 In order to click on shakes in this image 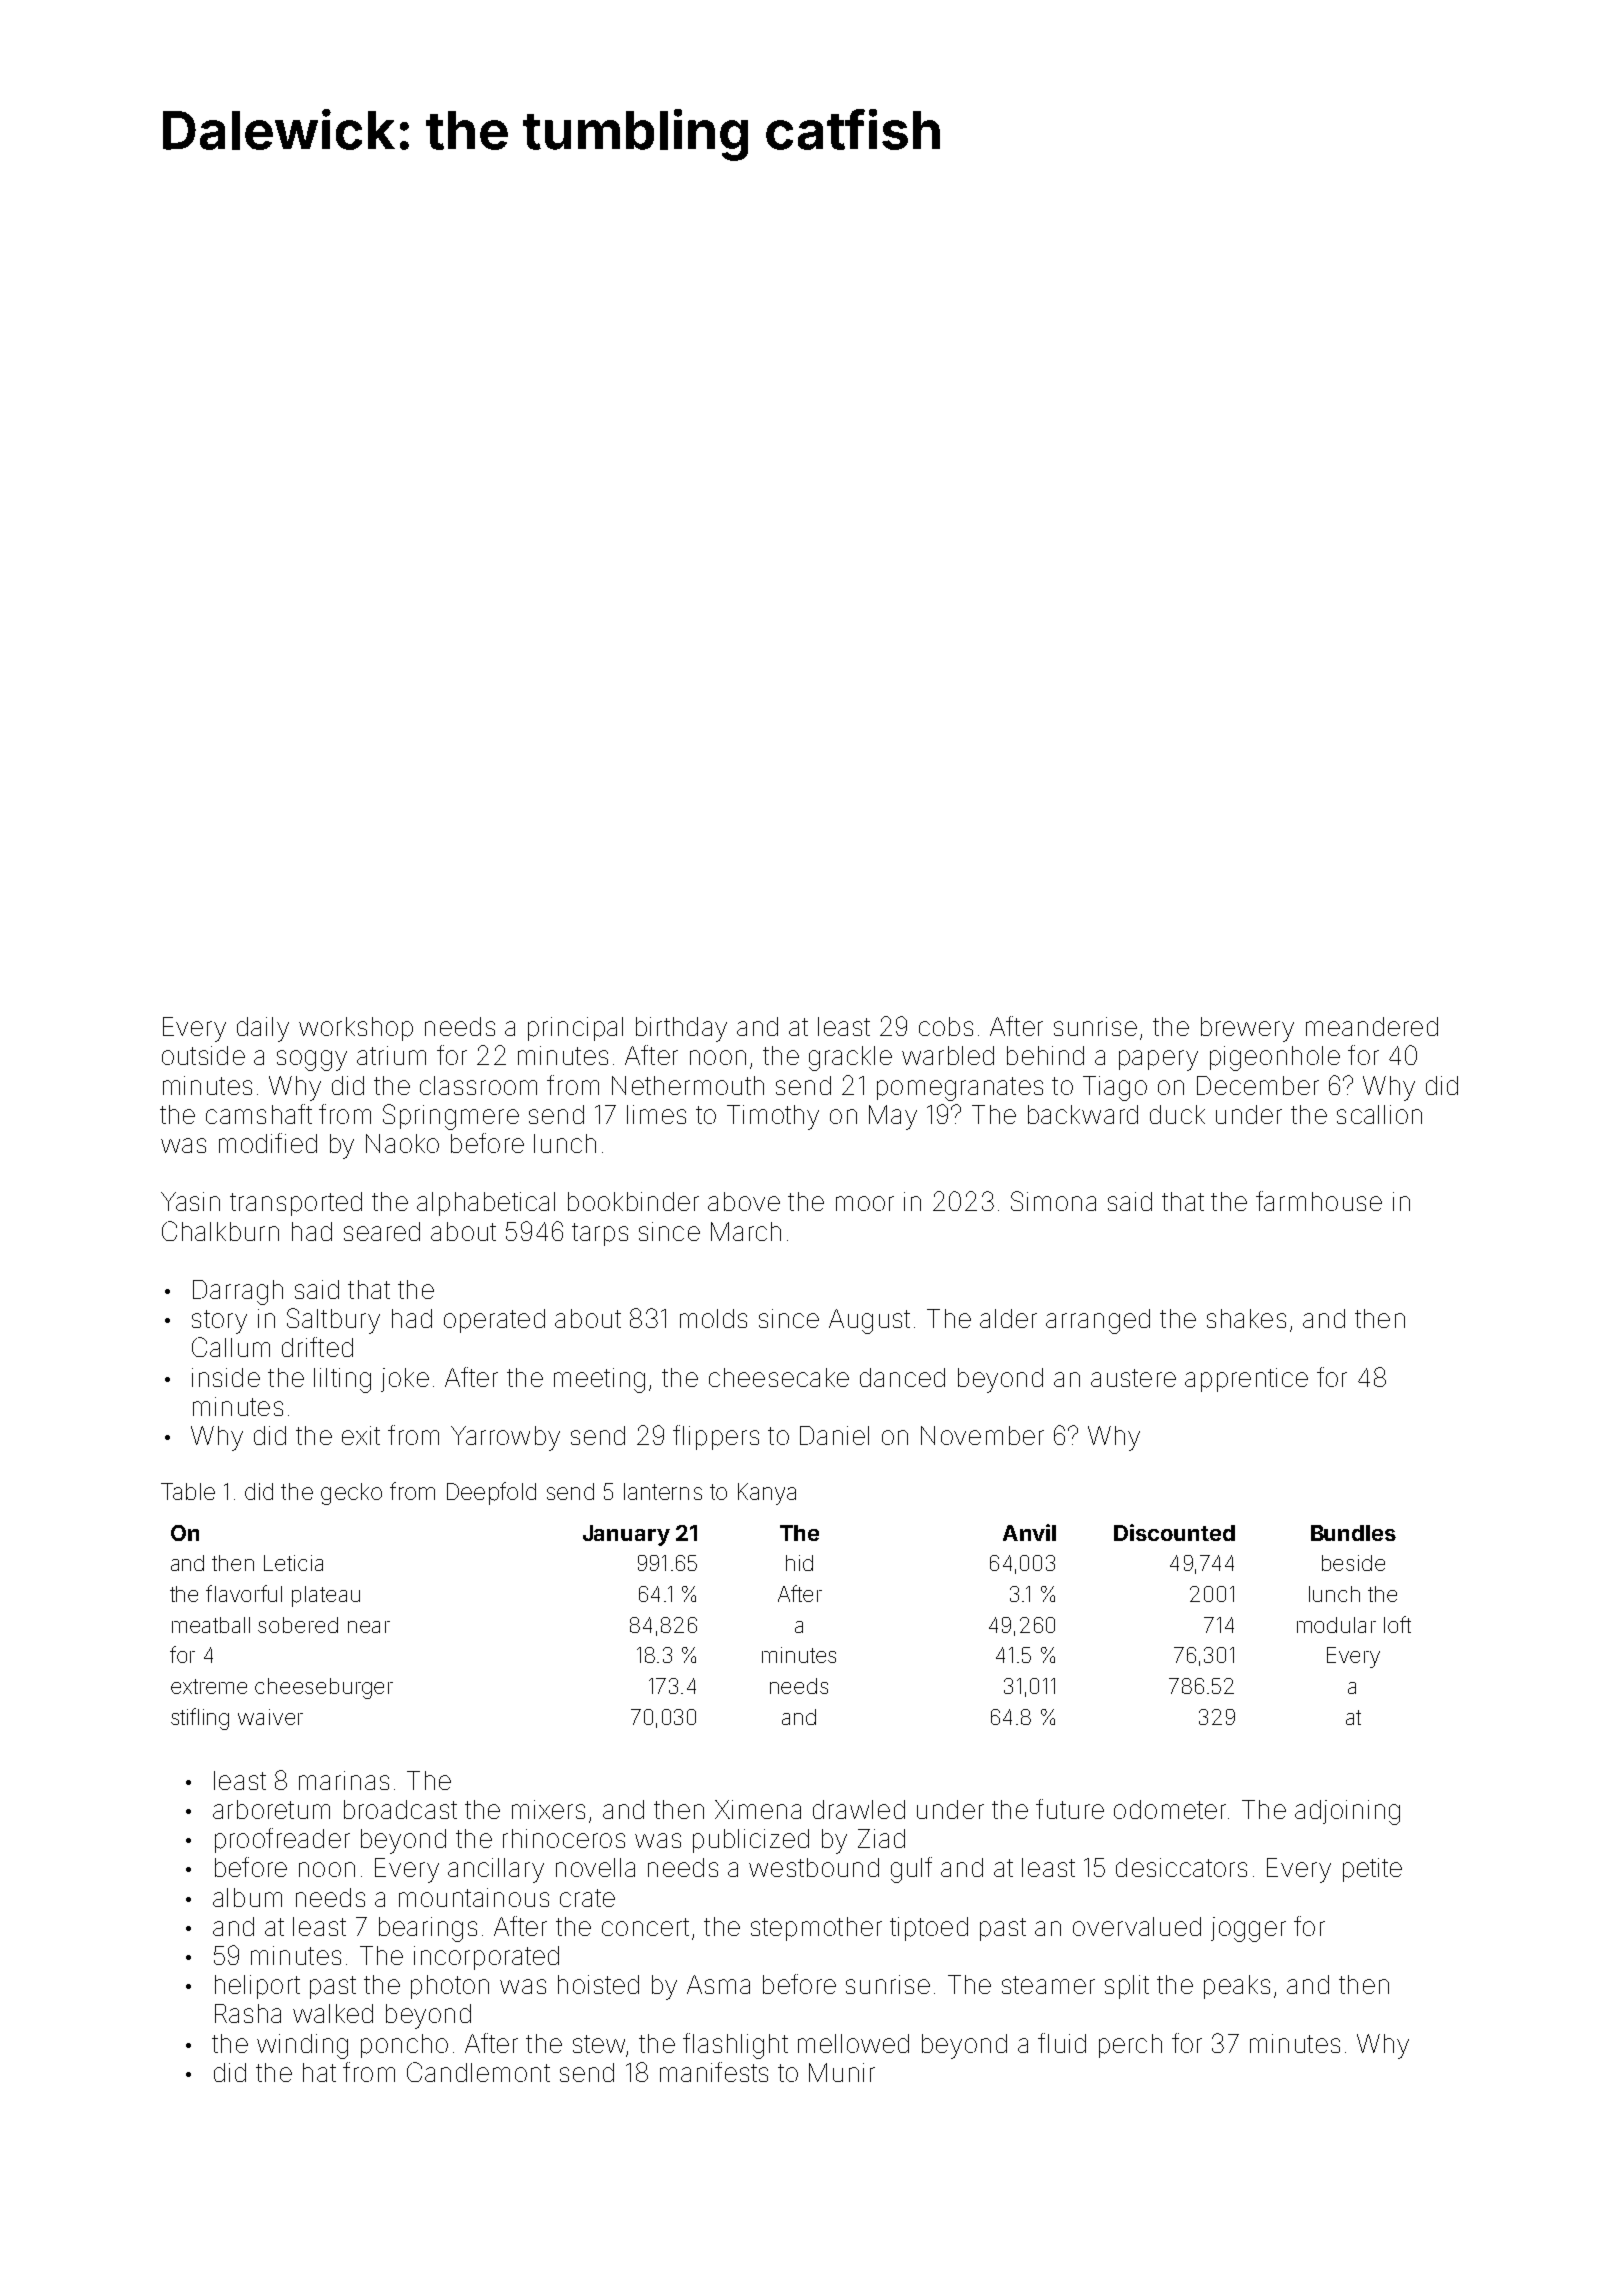, I will do `click(1246, 1318)`.
